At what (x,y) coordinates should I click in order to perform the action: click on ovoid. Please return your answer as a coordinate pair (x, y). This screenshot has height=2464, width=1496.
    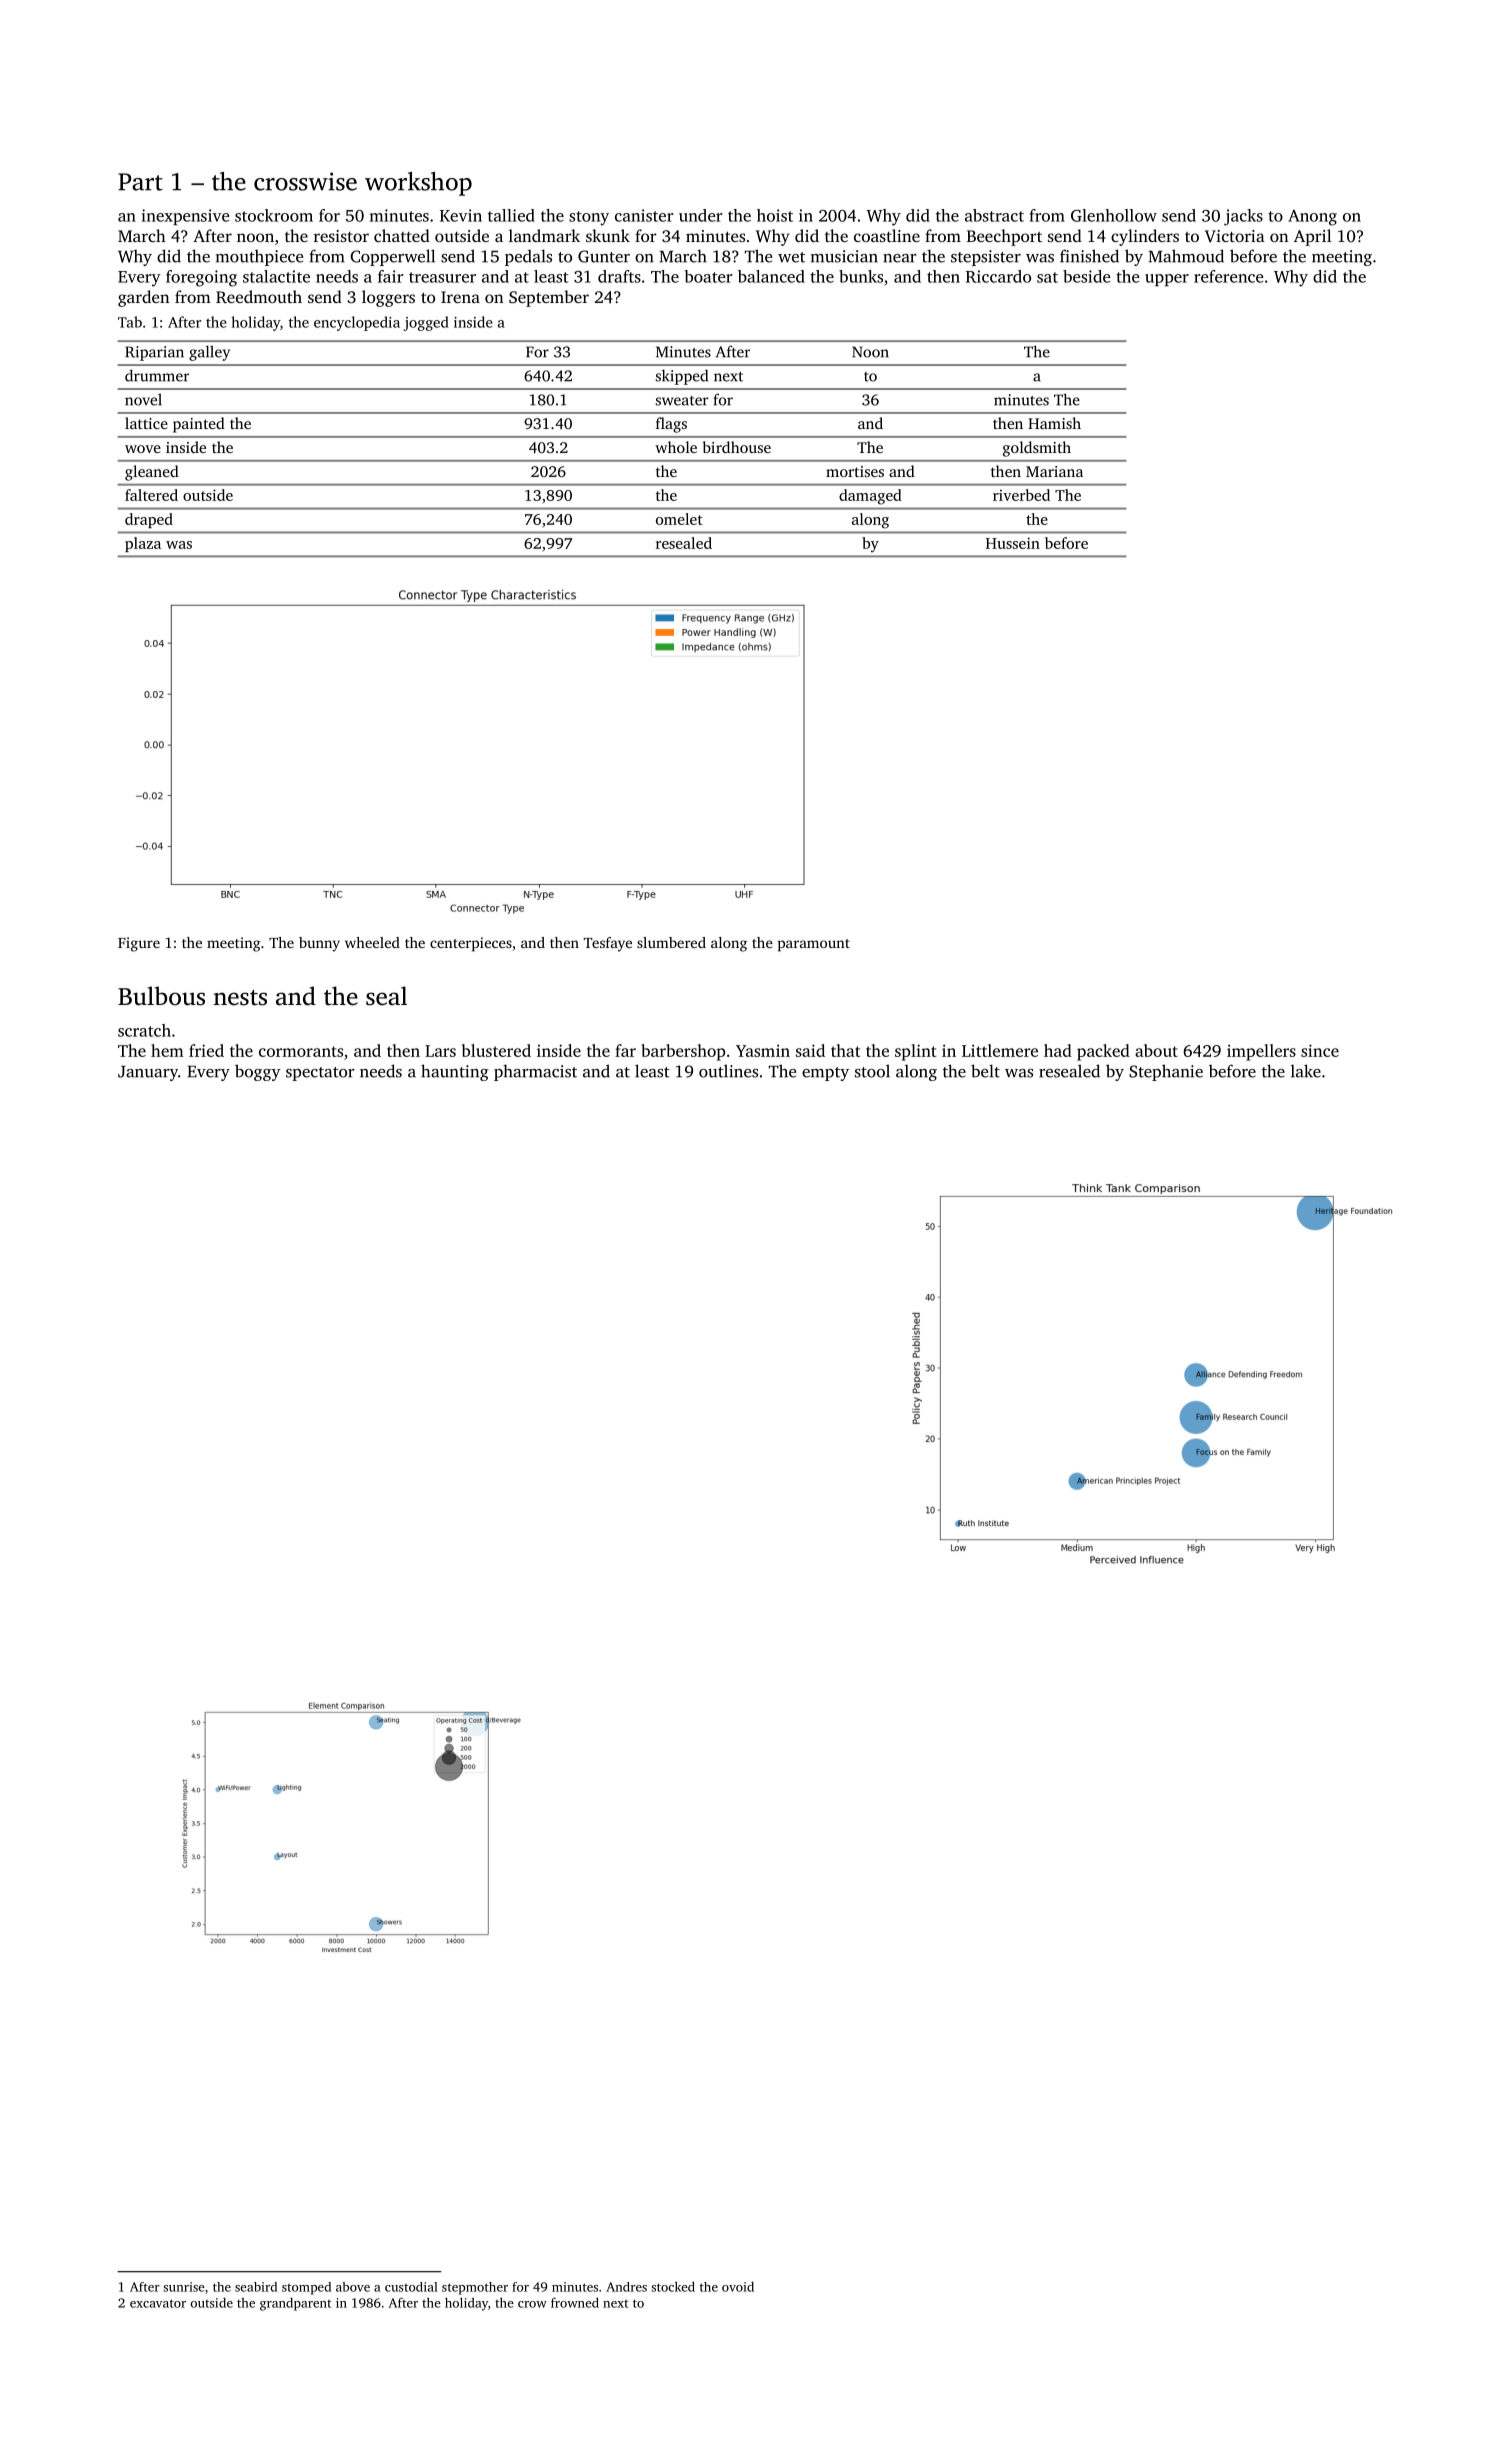
    Looking at the image, I should click on (738, 2287).
